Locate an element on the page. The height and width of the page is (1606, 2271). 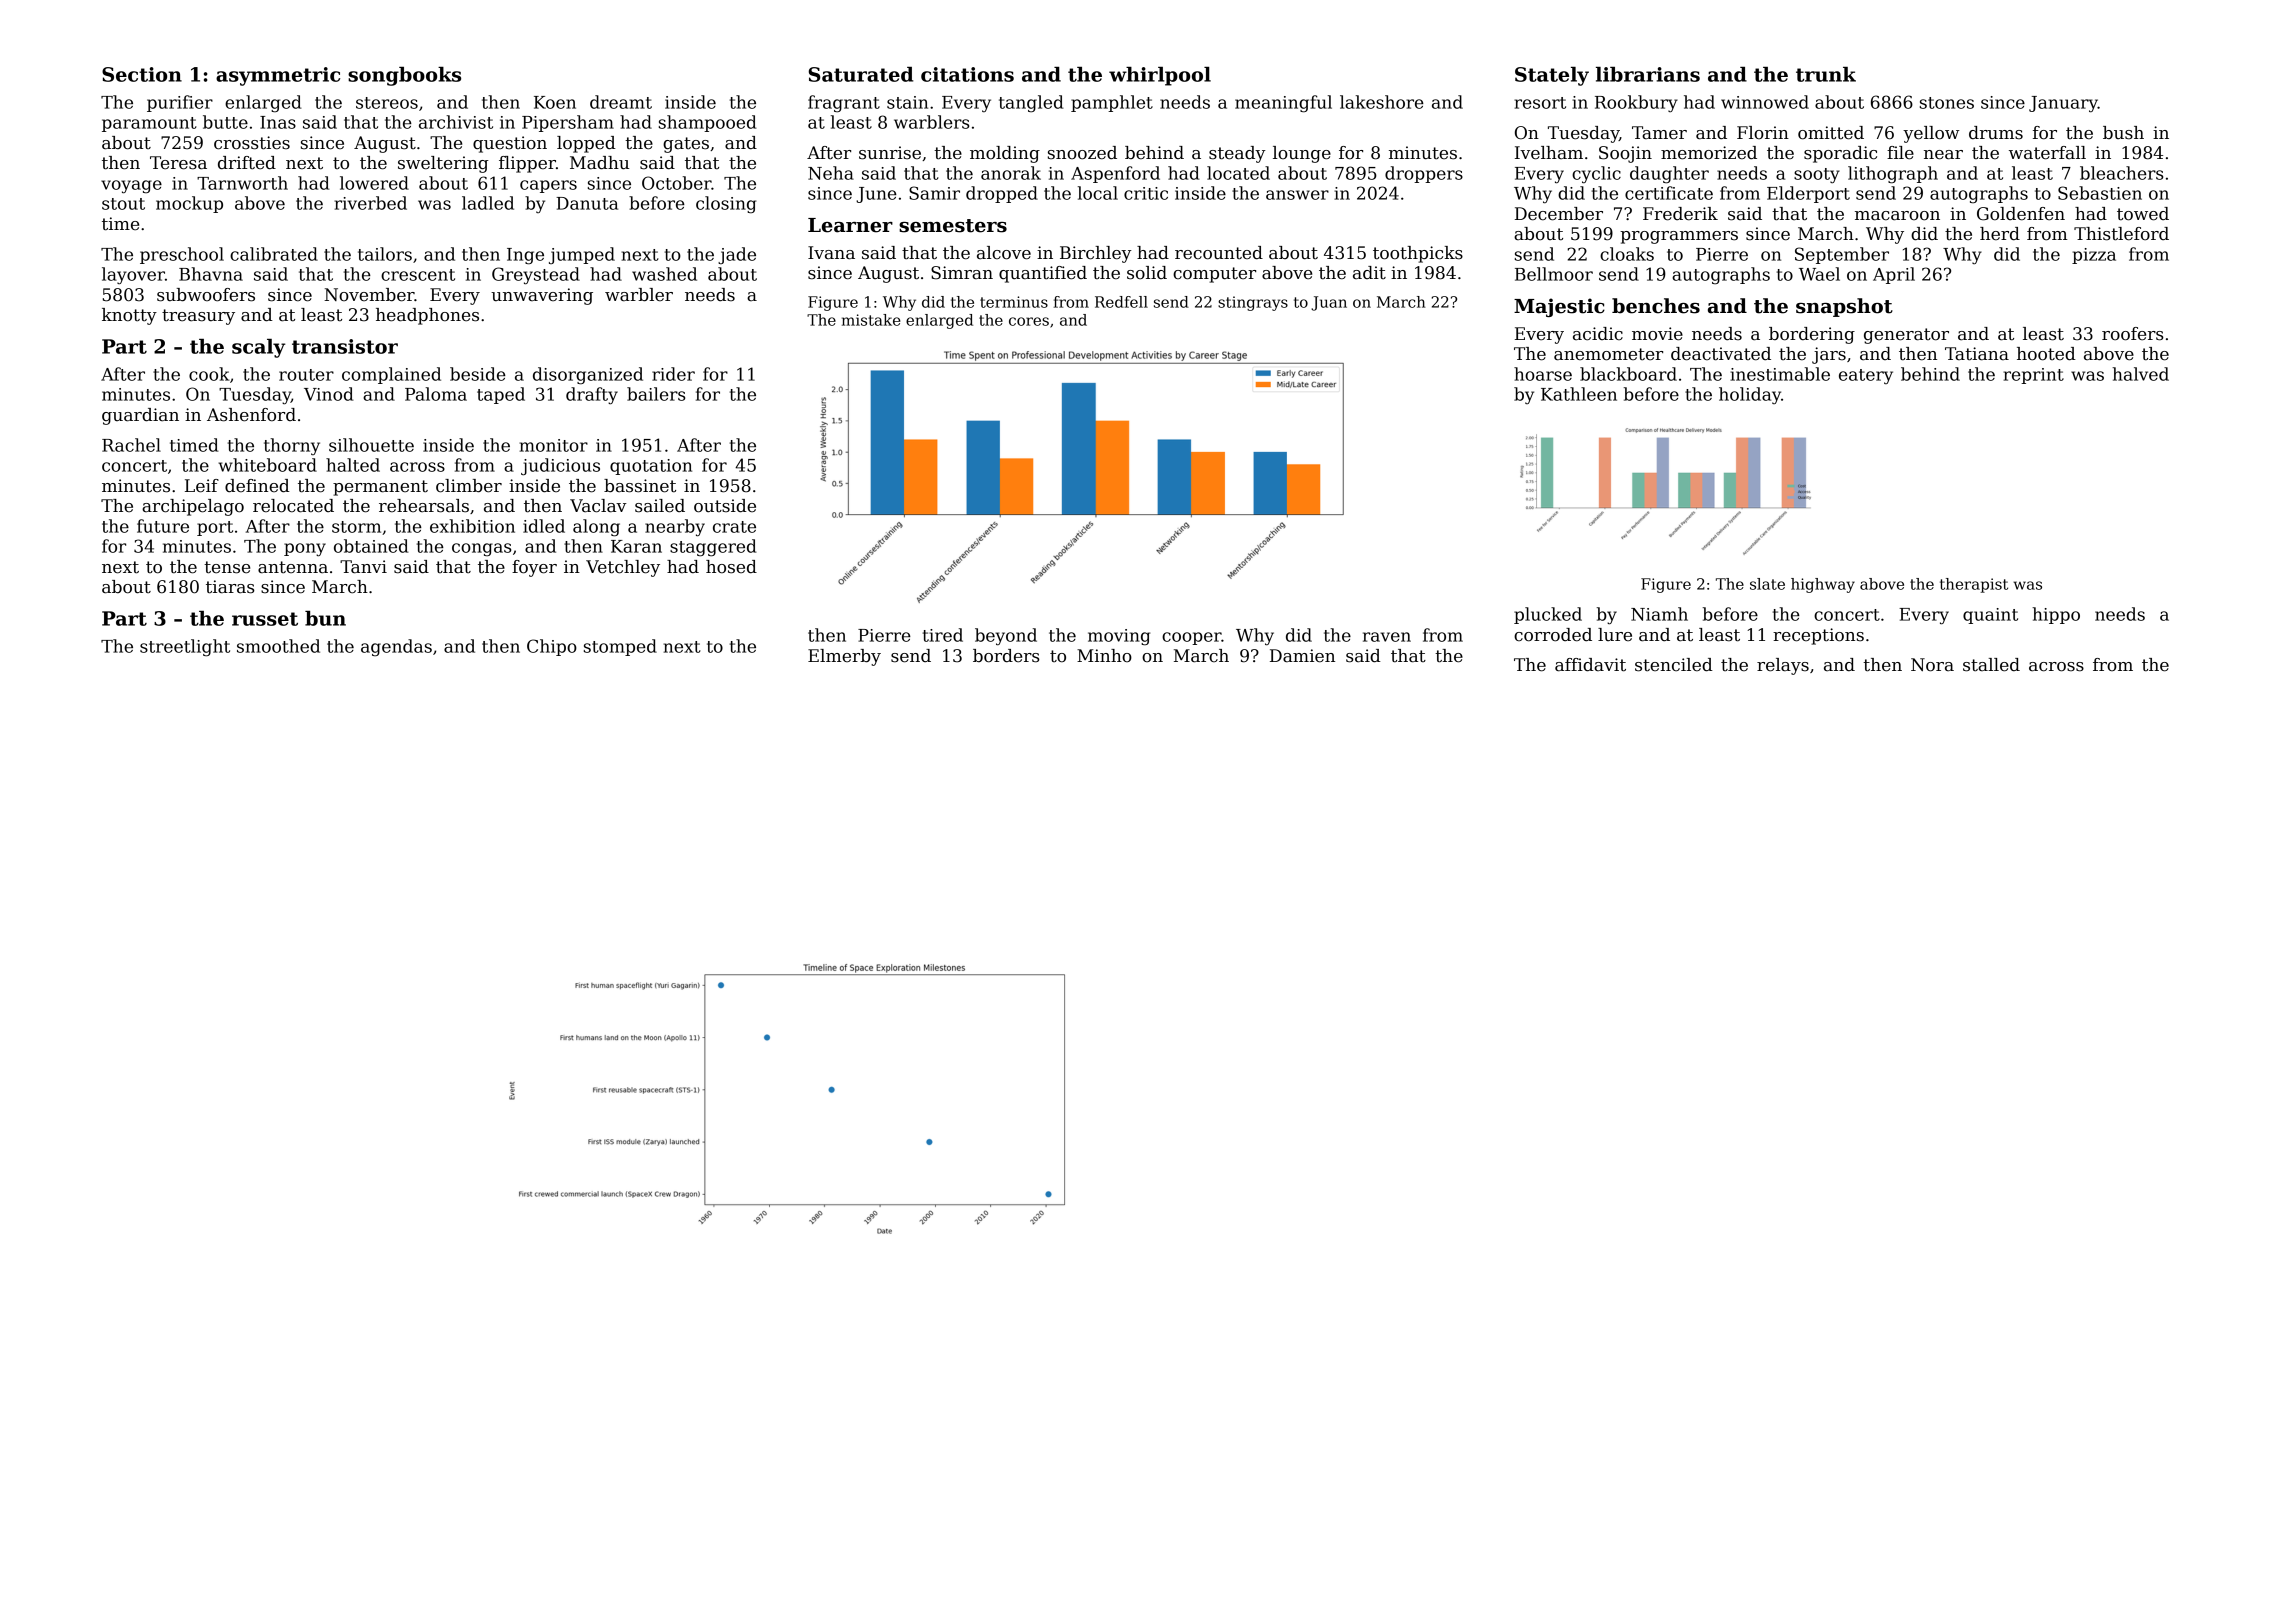
Simran is located at coordinates (962, 273).
